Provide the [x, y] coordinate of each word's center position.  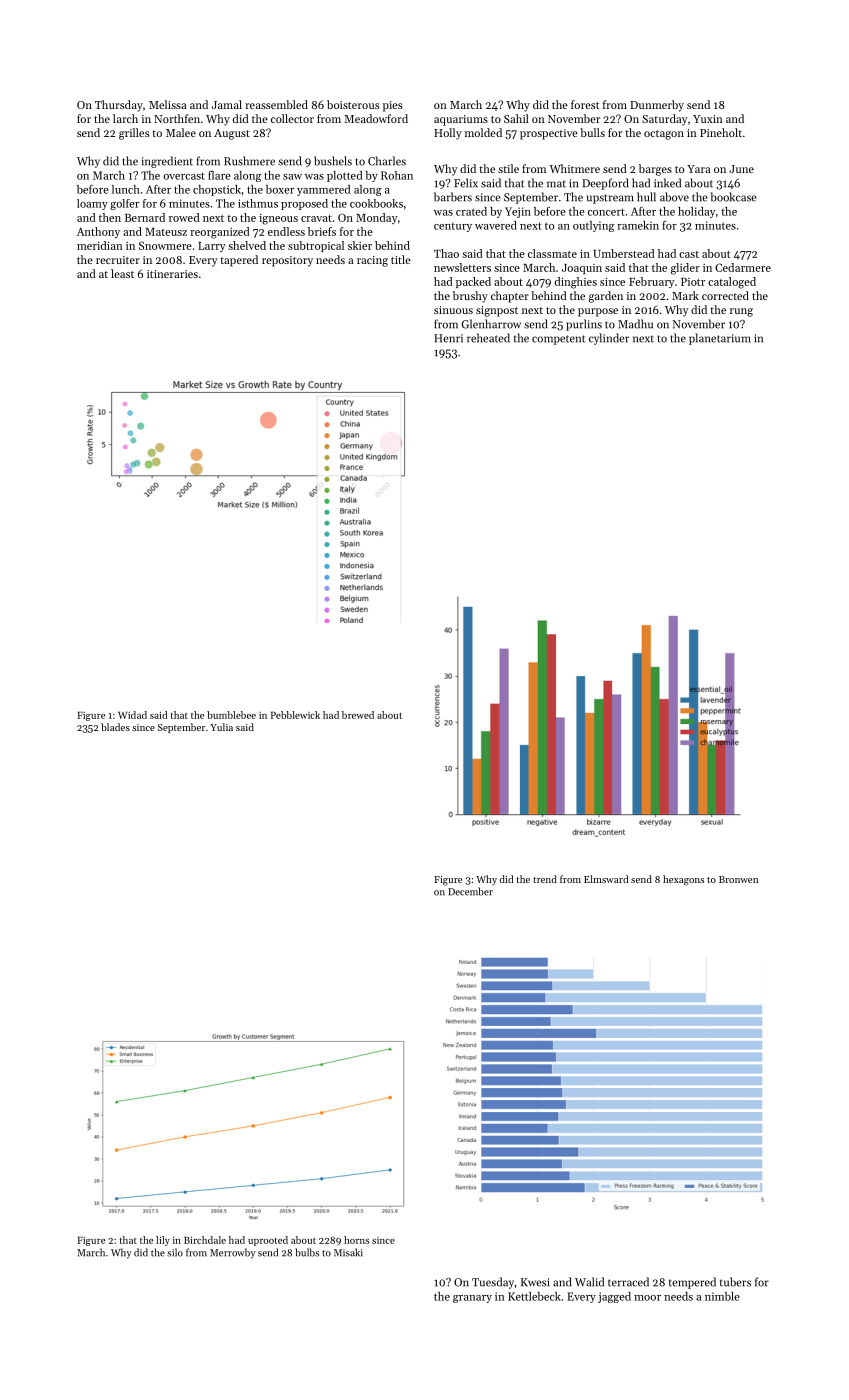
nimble [722, 1296]
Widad [132, 715]
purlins [584, 325]
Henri [448, 338]
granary [472, 1299]
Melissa [167, 104]
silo [175, 1252]
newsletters [462, 267]
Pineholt [721, 132]
